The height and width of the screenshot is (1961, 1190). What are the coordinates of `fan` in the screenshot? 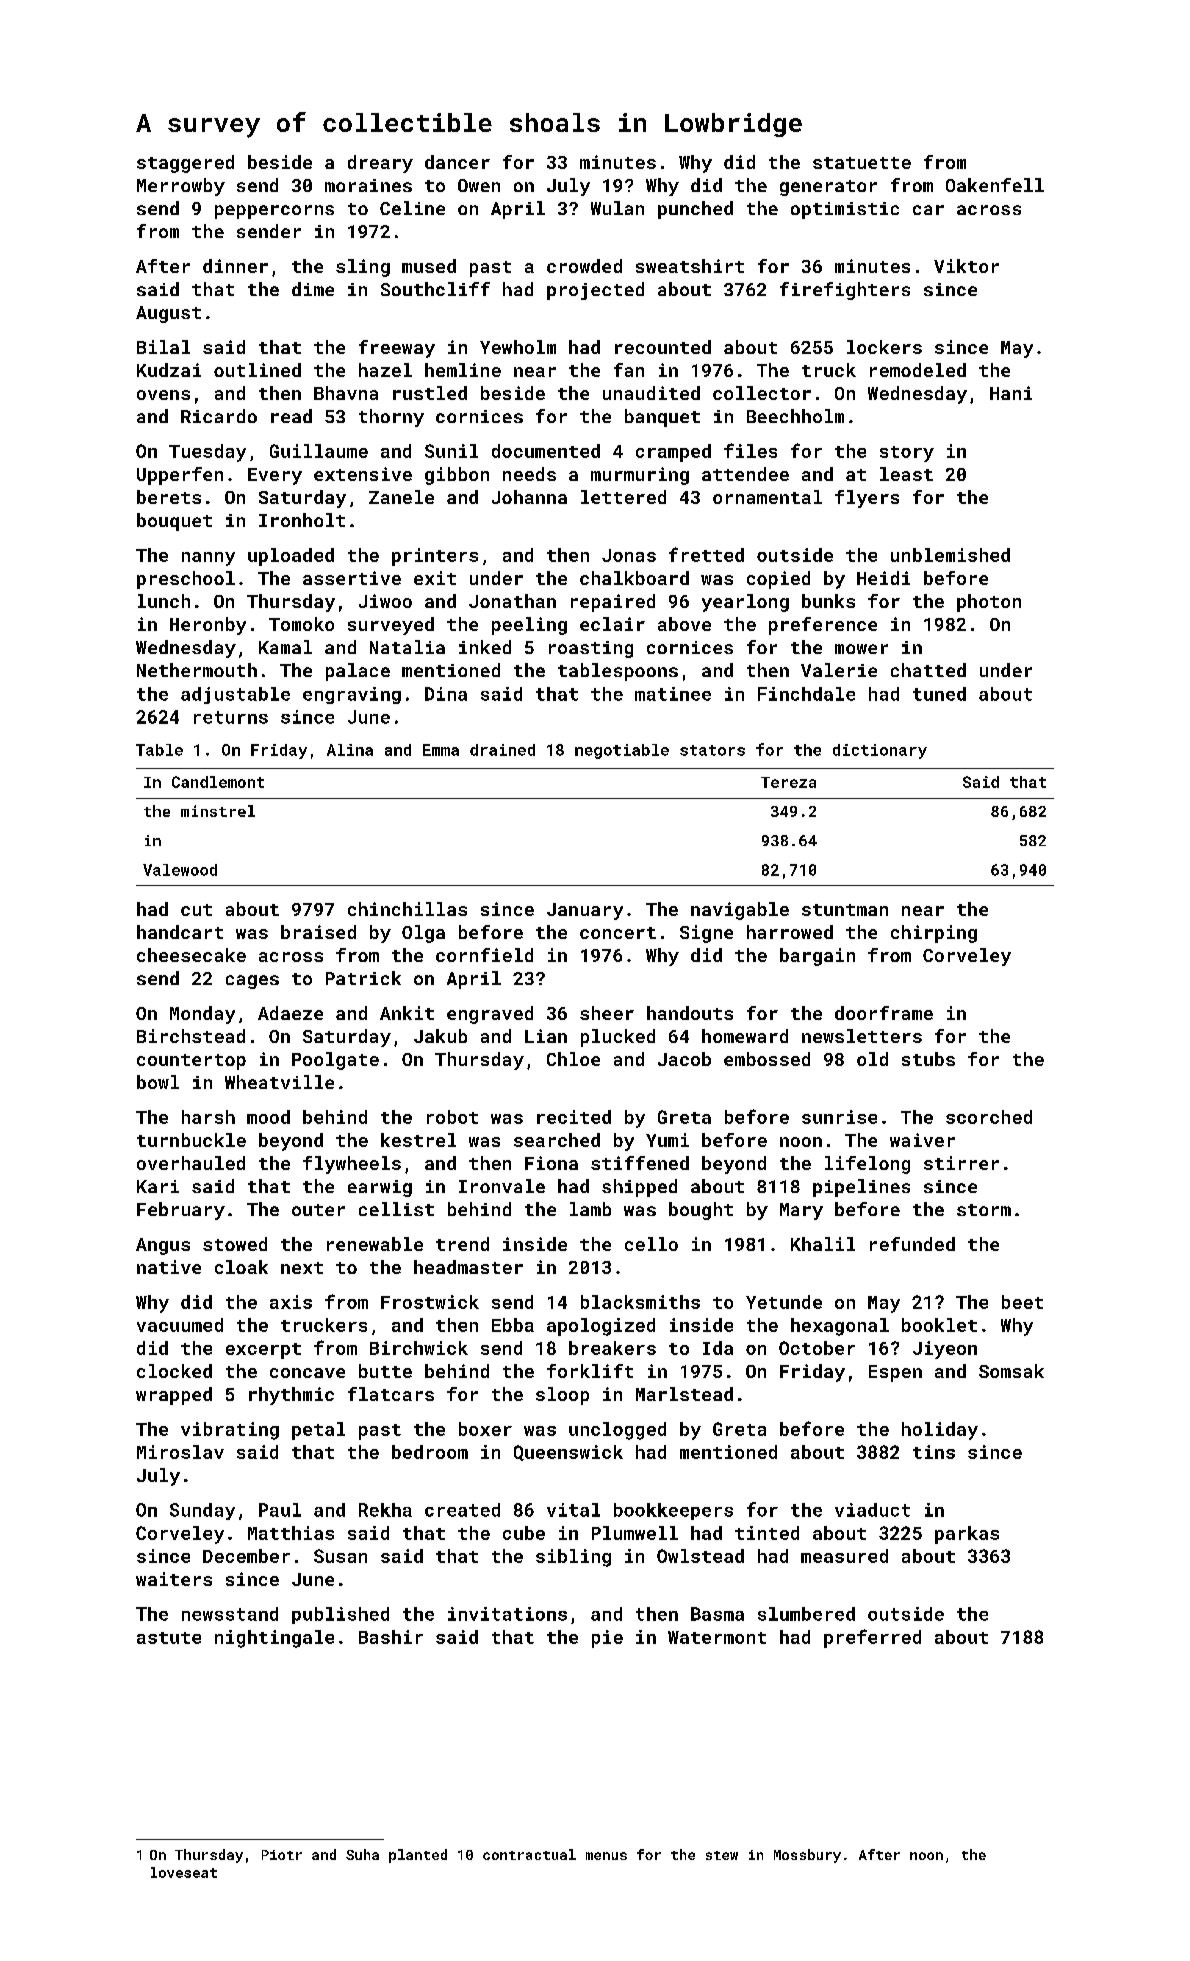 It's located at (629, 370).
